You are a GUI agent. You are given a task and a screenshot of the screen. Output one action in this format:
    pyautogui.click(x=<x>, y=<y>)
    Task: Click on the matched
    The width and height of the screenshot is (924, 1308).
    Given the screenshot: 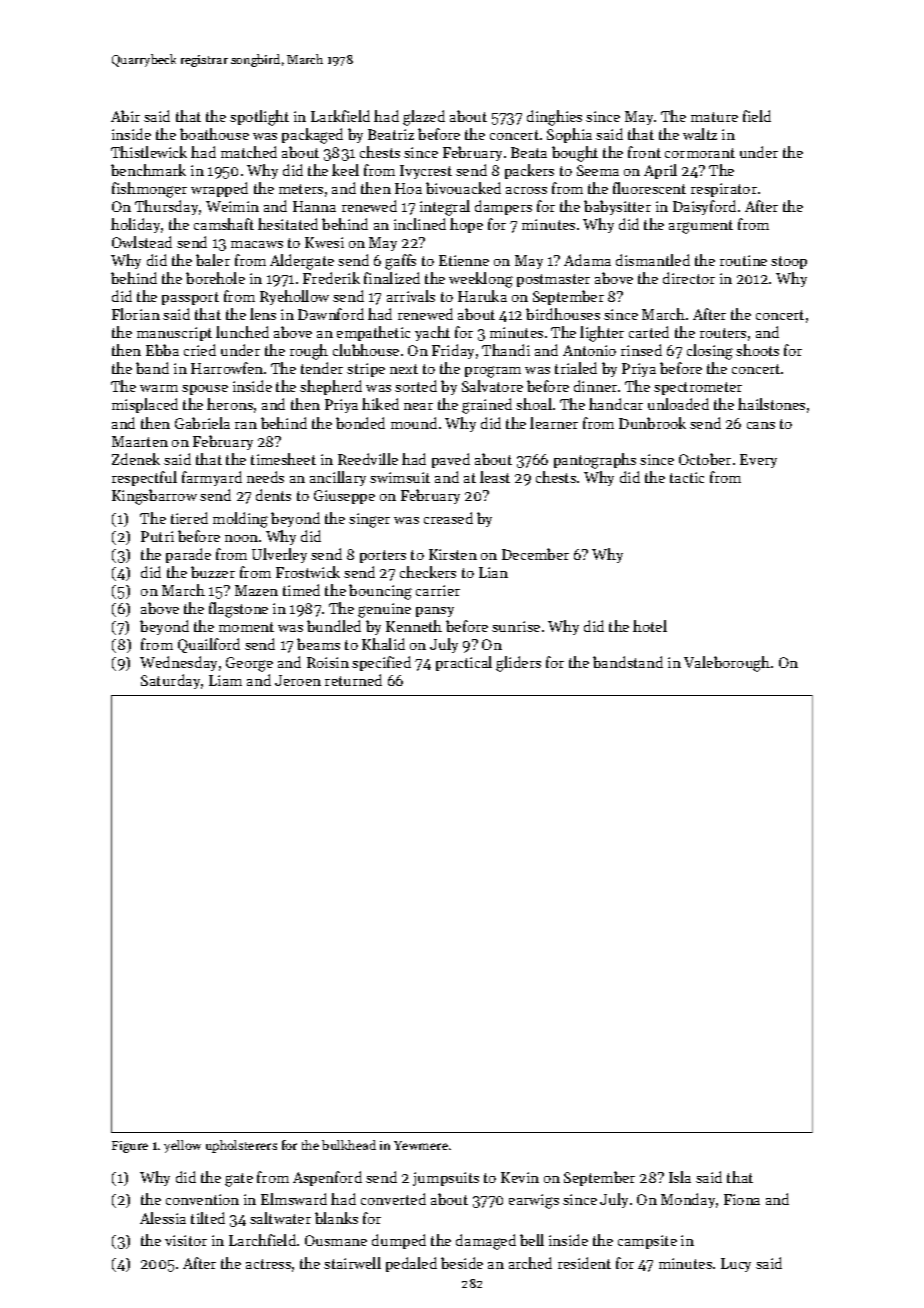 What is the action you would take?
    pyautogui.click(x=249, y=152)
